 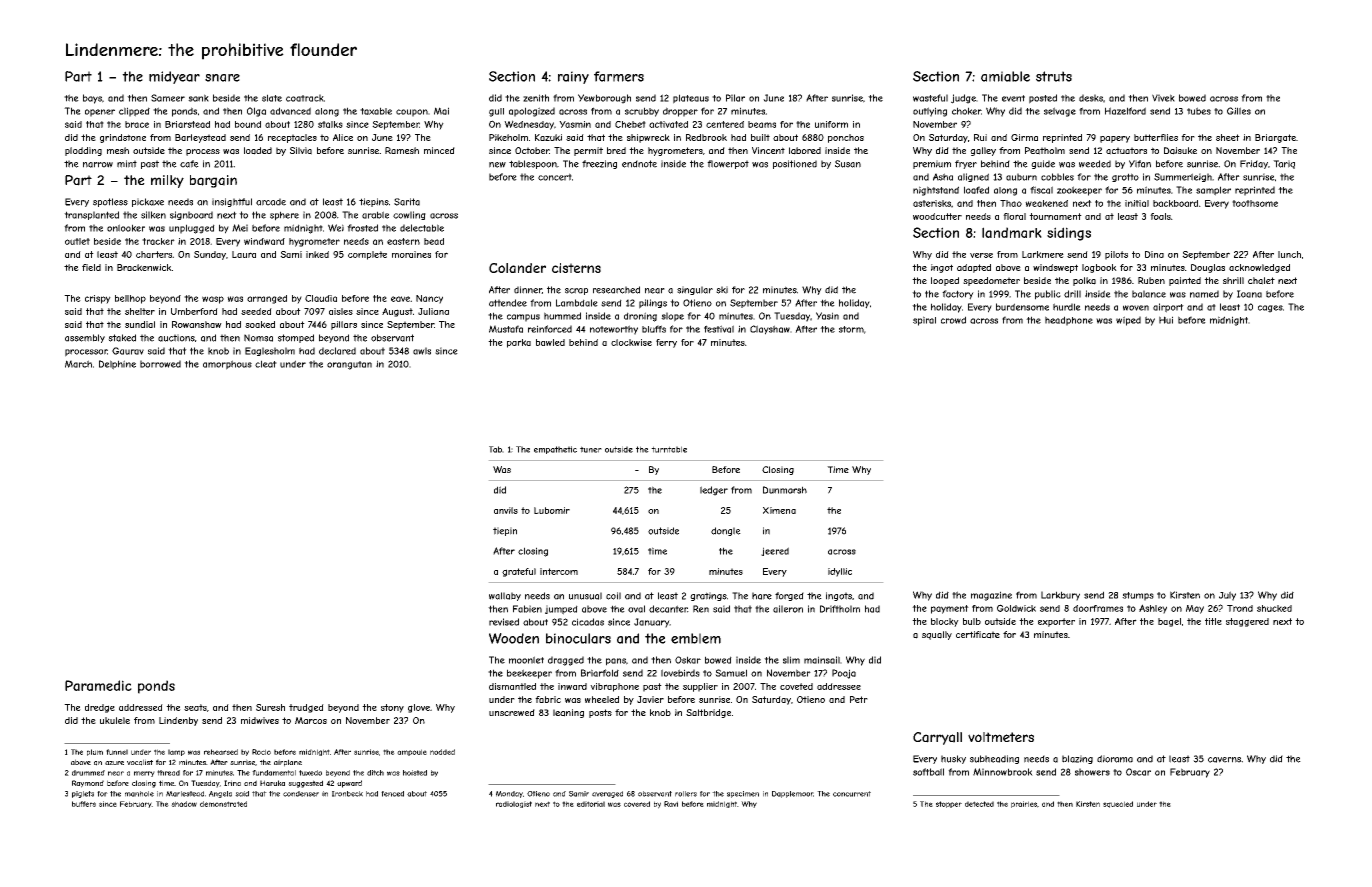 What do you see at coordinates (1005, 76) in the screenshot?
I see `amiable` at bounding box center [1005, 76].
